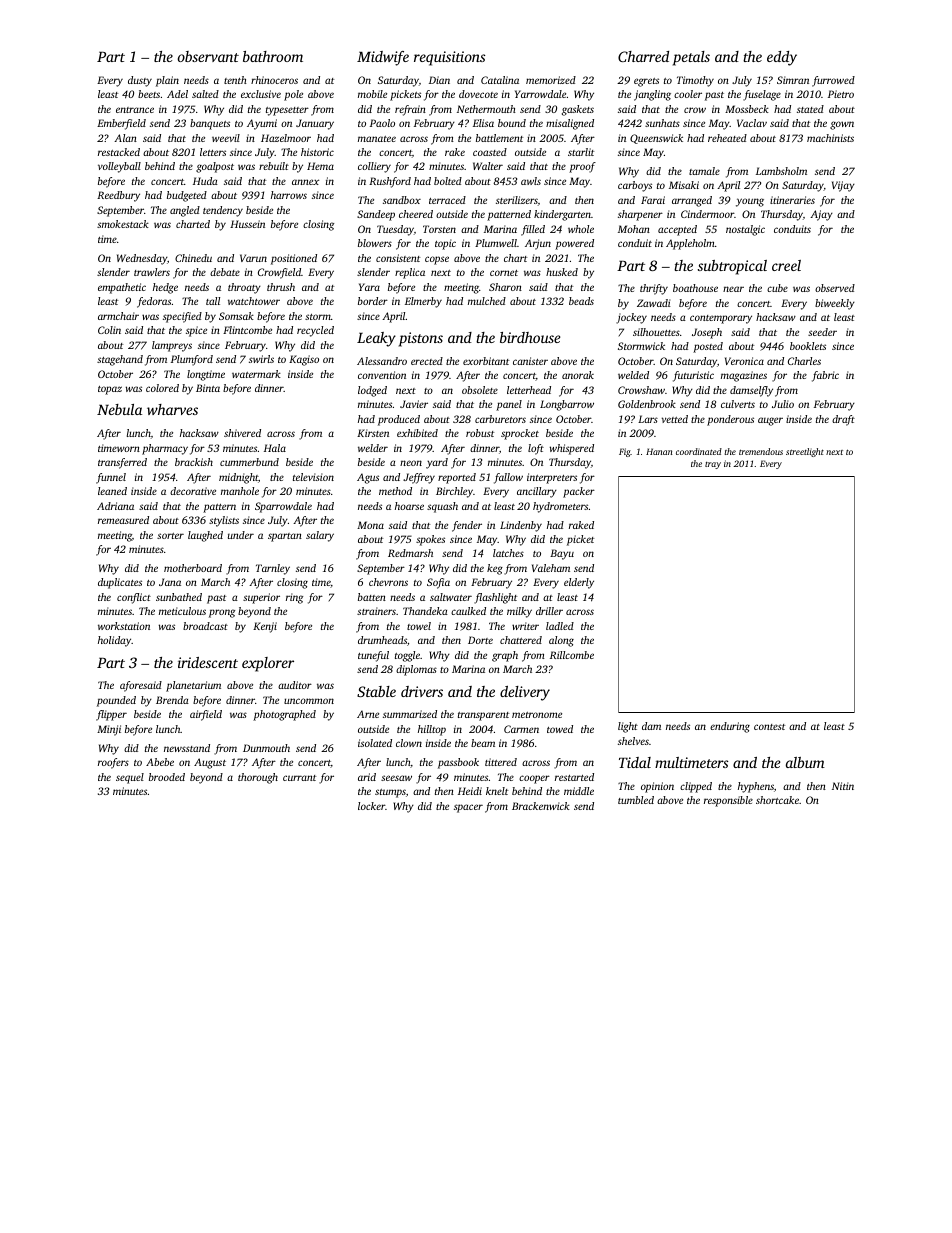 The width and height of the document is (952, 1233). Describe the element at coordinates (500, 419) in the document. I see `carburetors` at that location.
